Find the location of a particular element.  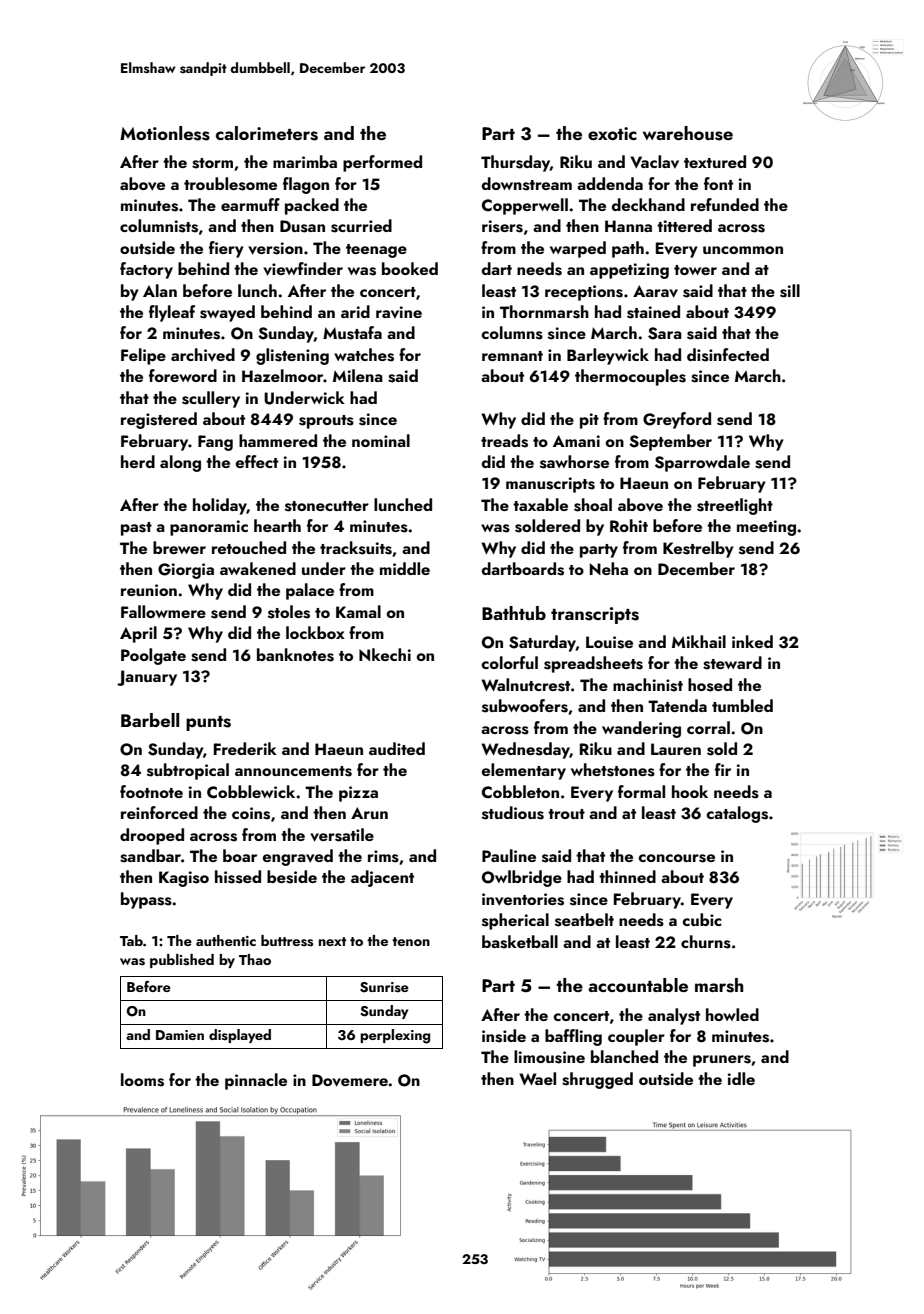

tenon is located at coordinates (411, 941).
